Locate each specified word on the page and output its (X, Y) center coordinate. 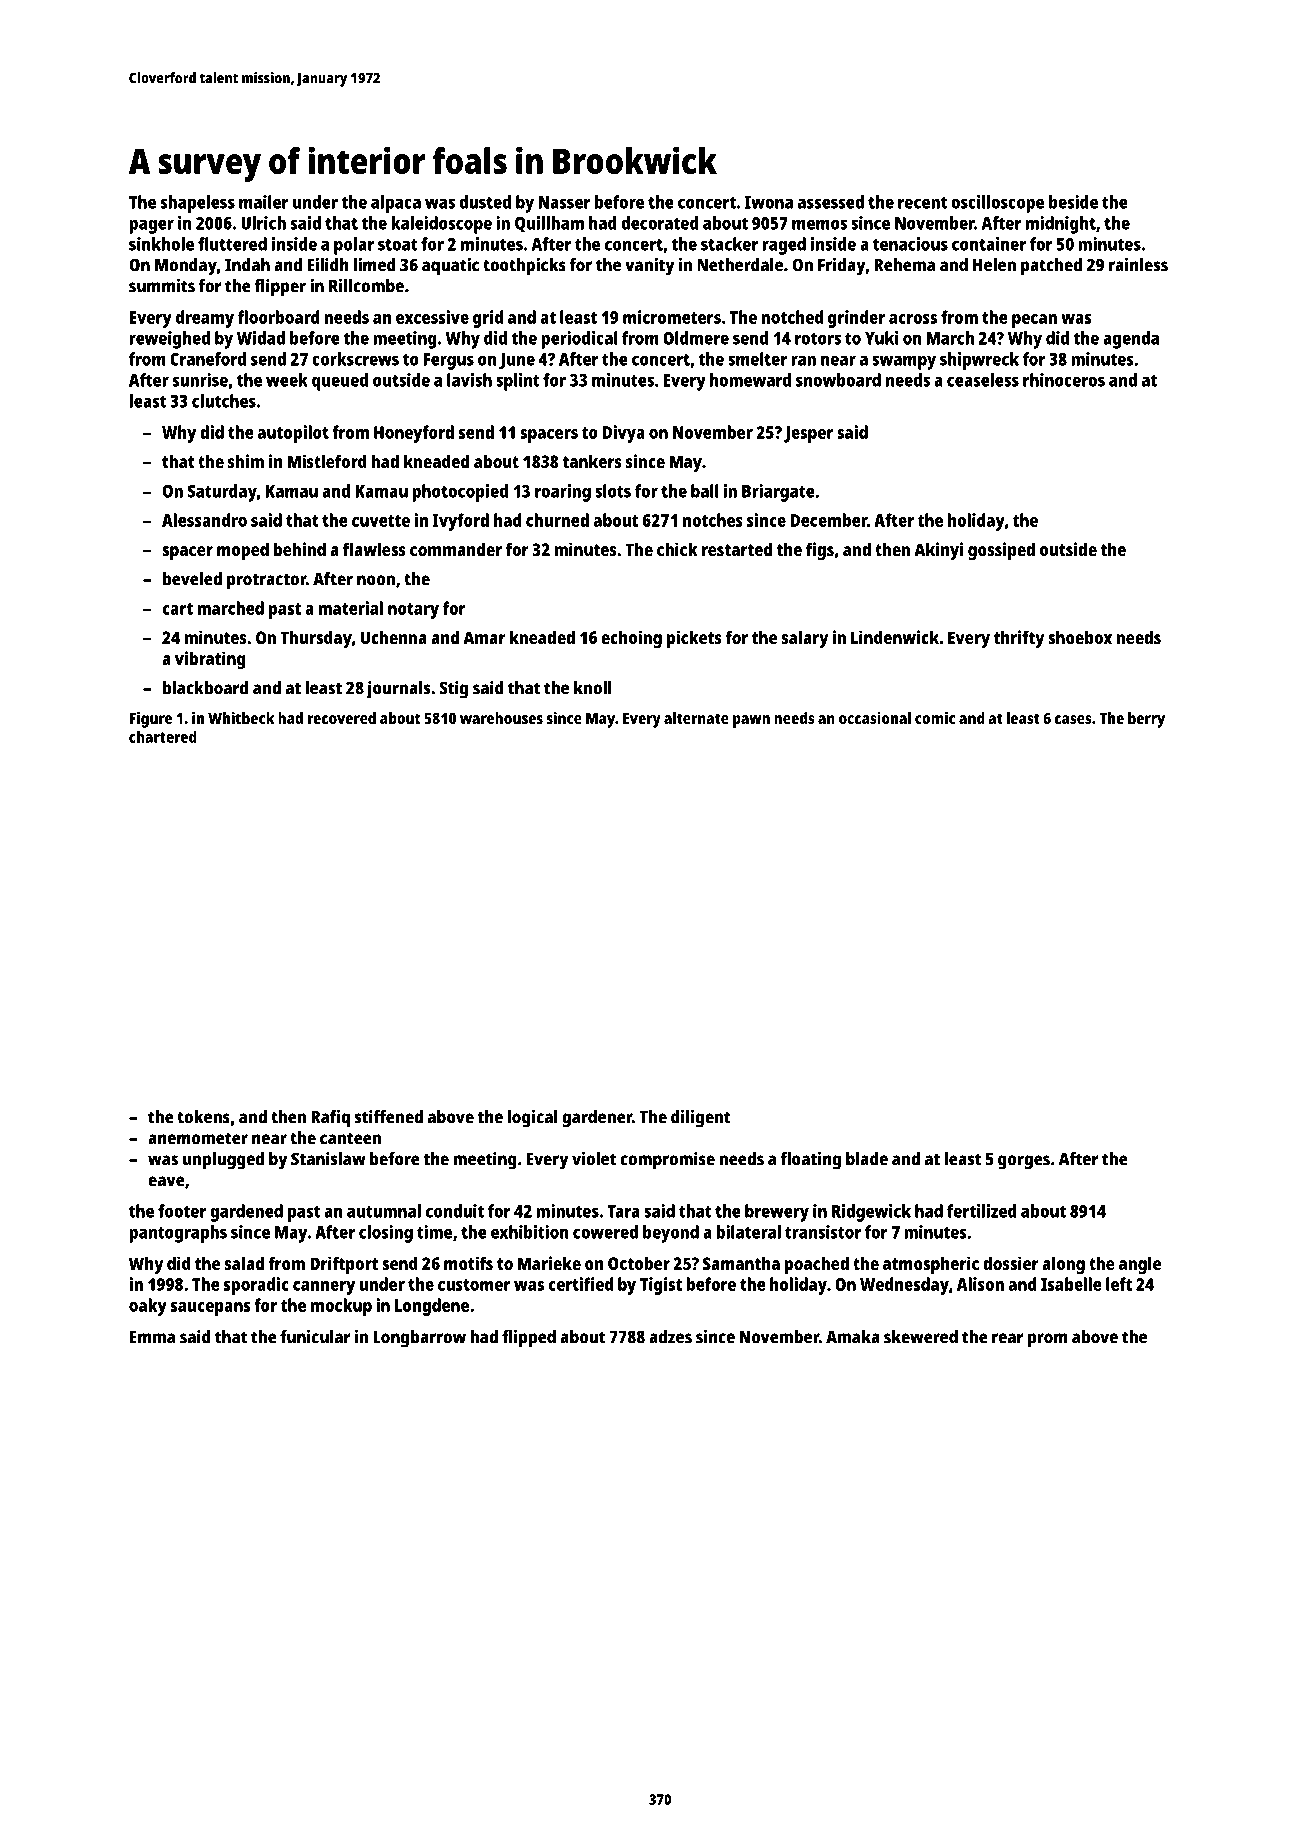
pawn (751, 721)
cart (177, 609)
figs (820, 551)
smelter (757, 359)
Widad (261, 338)
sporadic (256, 1286)
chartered (163, 737)
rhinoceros (1064, 380)
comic (935, 718)
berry (1146, 720)
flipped (529, 1338)
